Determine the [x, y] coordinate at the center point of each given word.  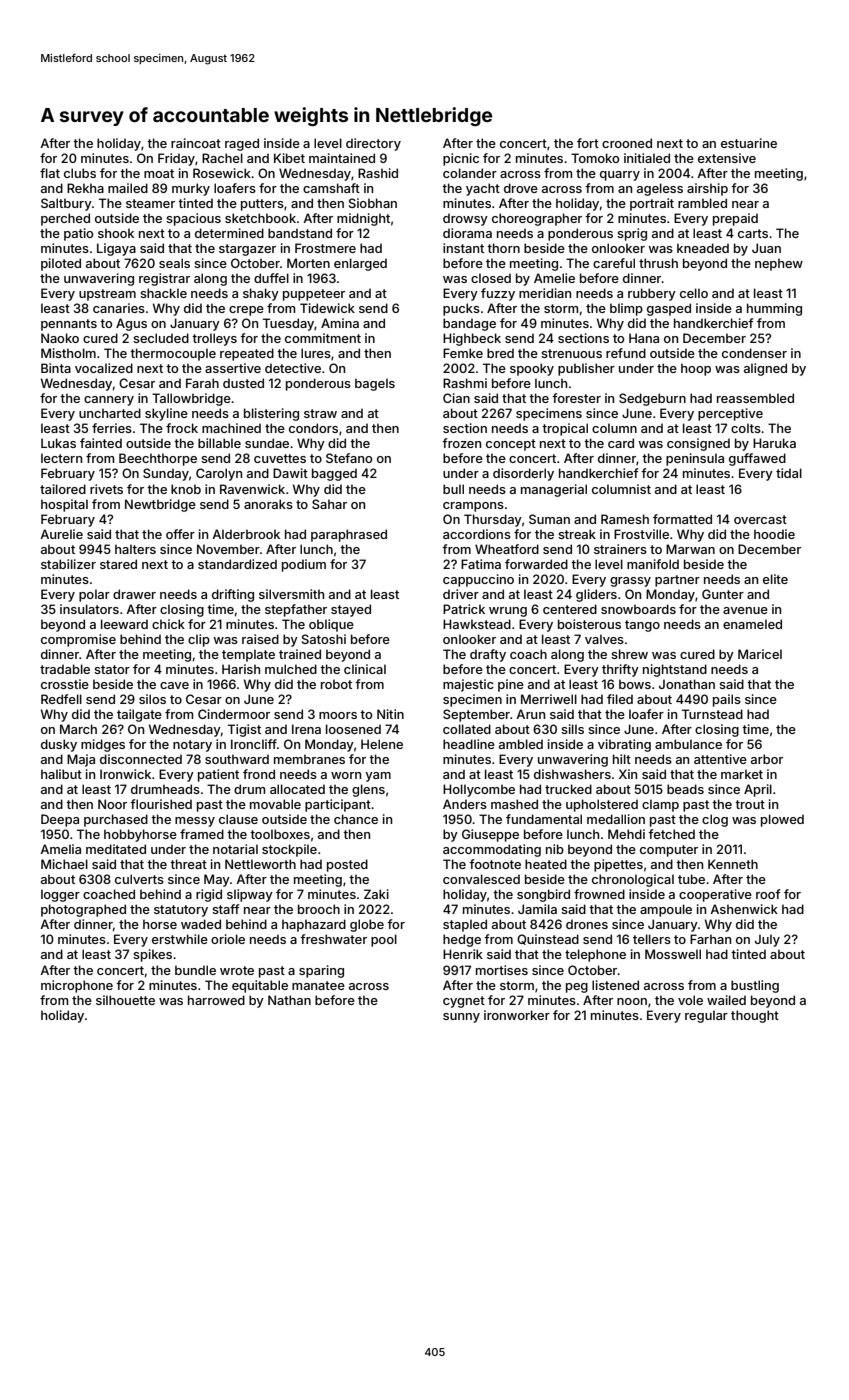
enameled [752, 624]
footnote [495, 864]
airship [707, 189]
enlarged [360, 264]
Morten [308, 263]
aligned [765, 369]
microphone [77, 986]
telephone [595, 955]
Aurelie [61, 534]
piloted [61, 264]
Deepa [60, 820]
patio [78, 234]
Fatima [481, 564]
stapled [465, 925]
